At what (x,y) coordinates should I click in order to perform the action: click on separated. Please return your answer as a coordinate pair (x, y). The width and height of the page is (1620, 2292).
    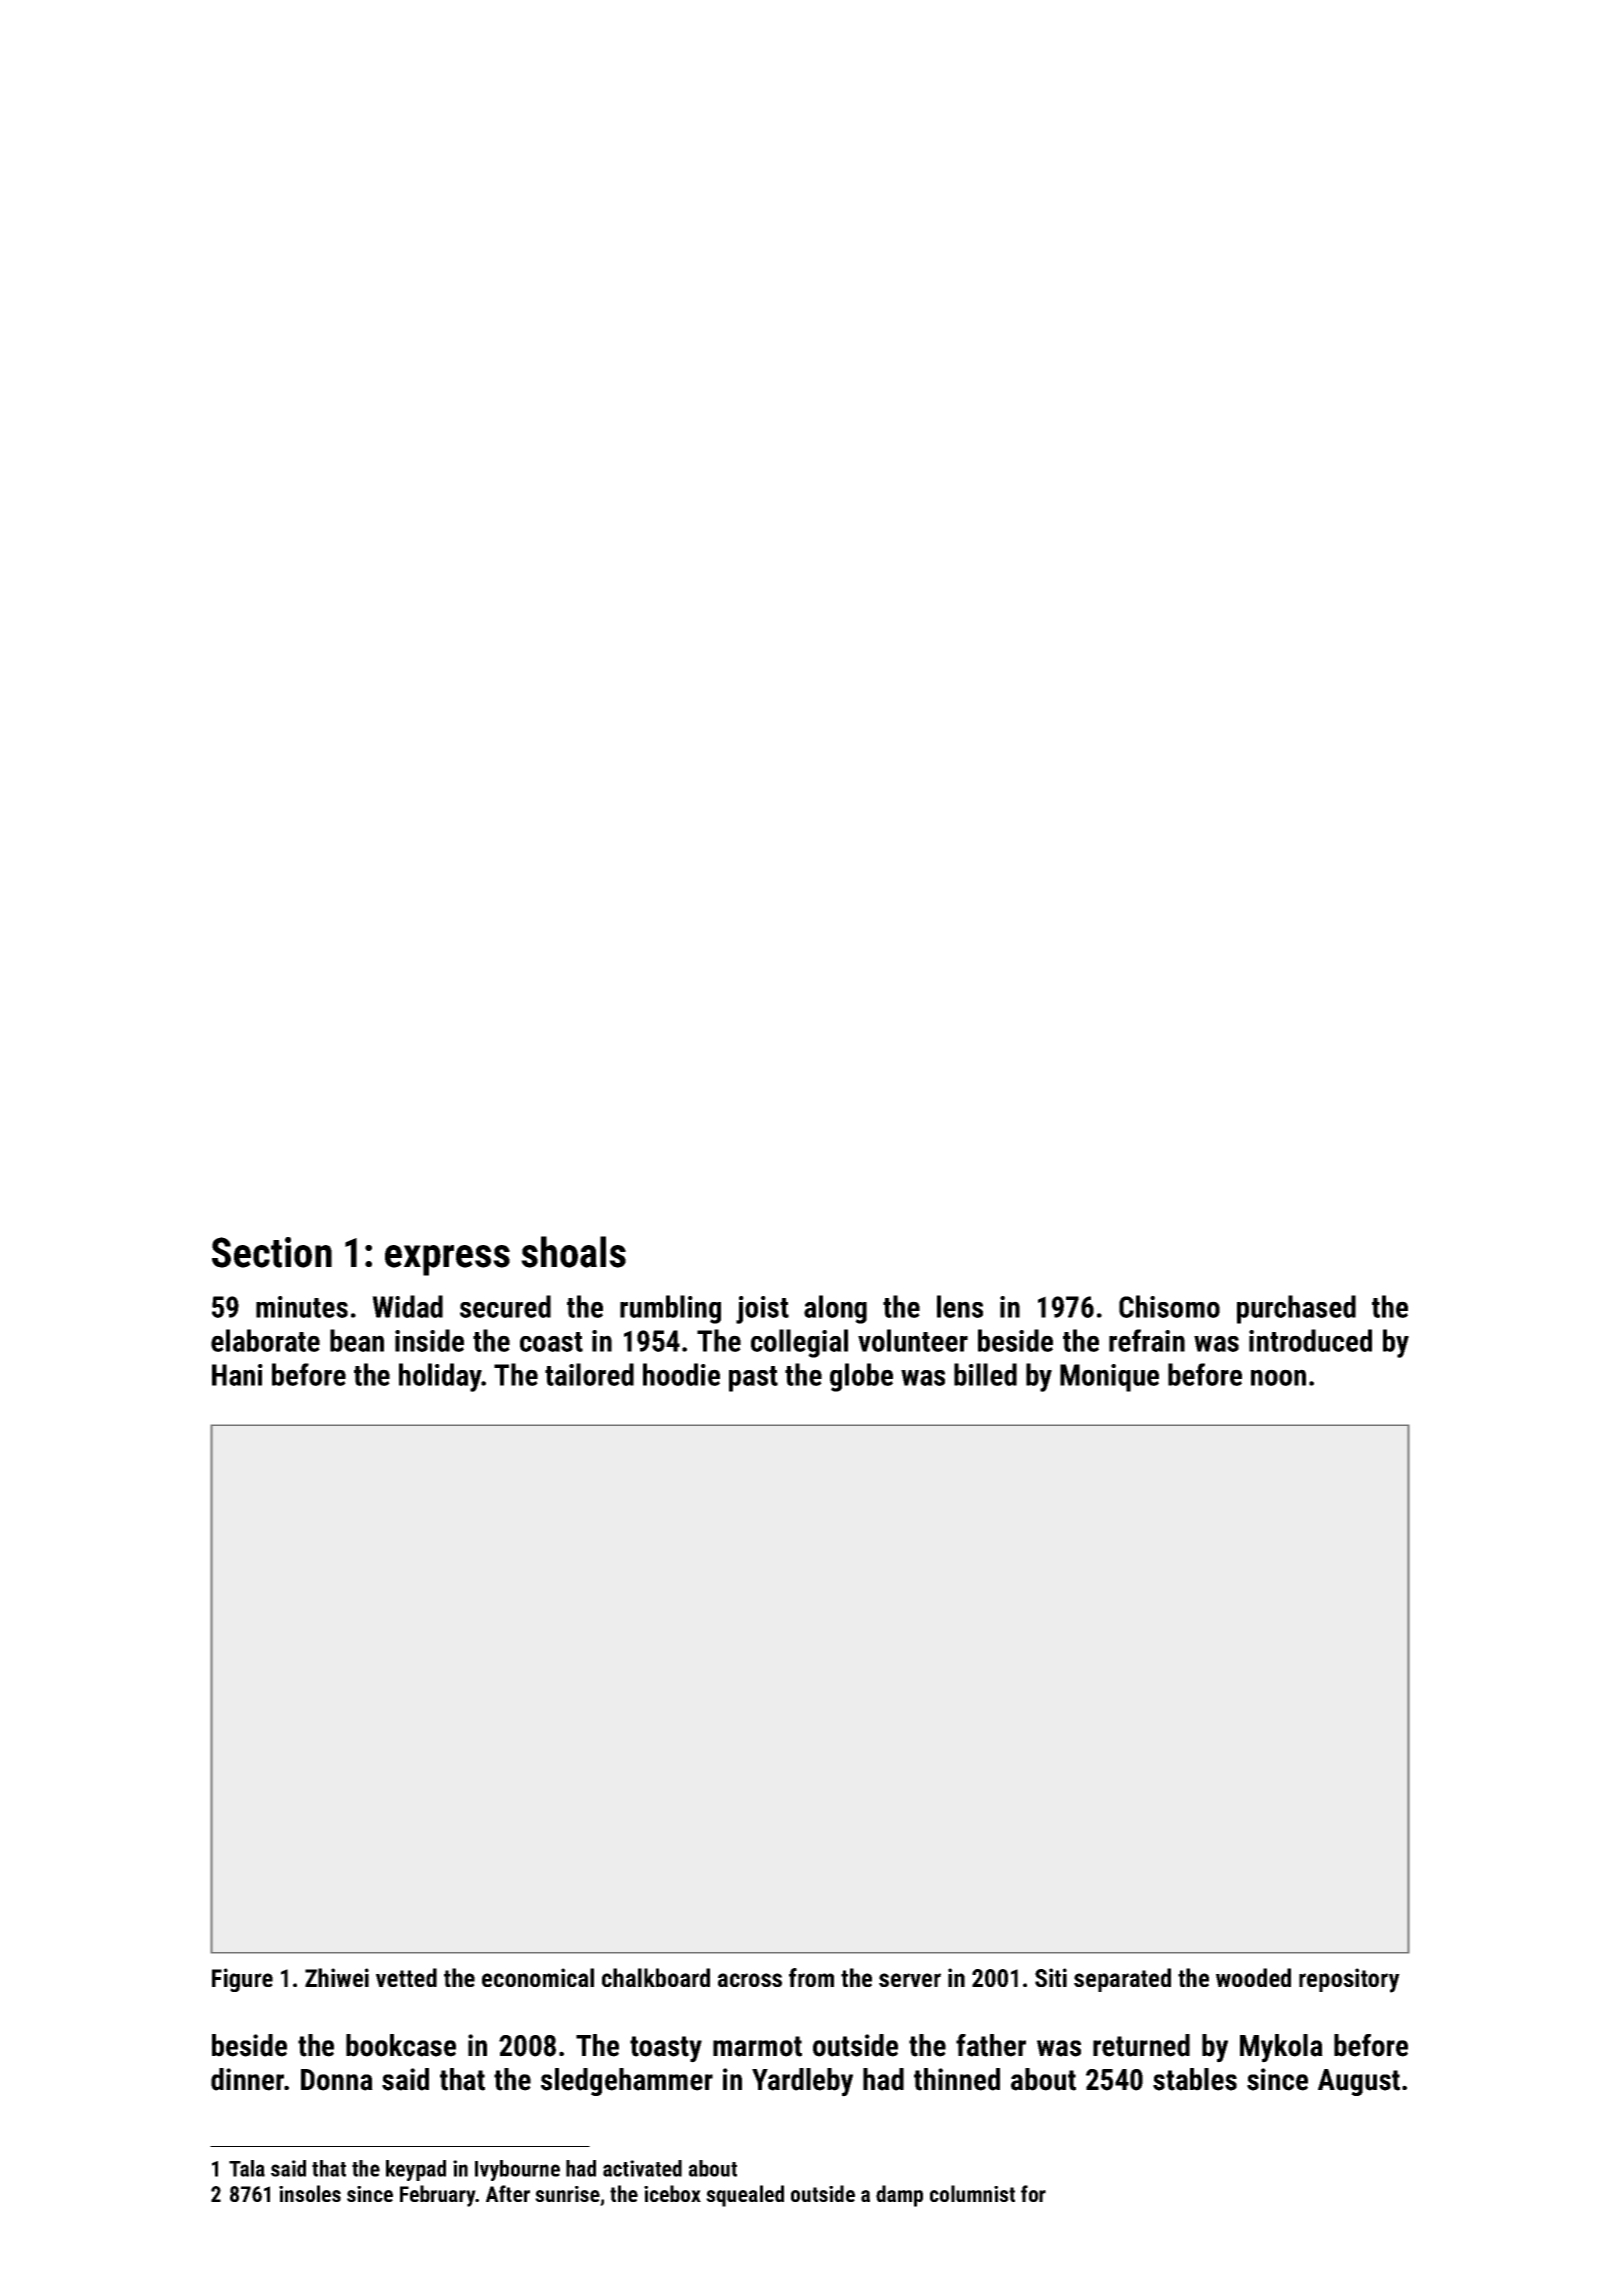
    Looking at the image, I should click on (1122, 1980).
